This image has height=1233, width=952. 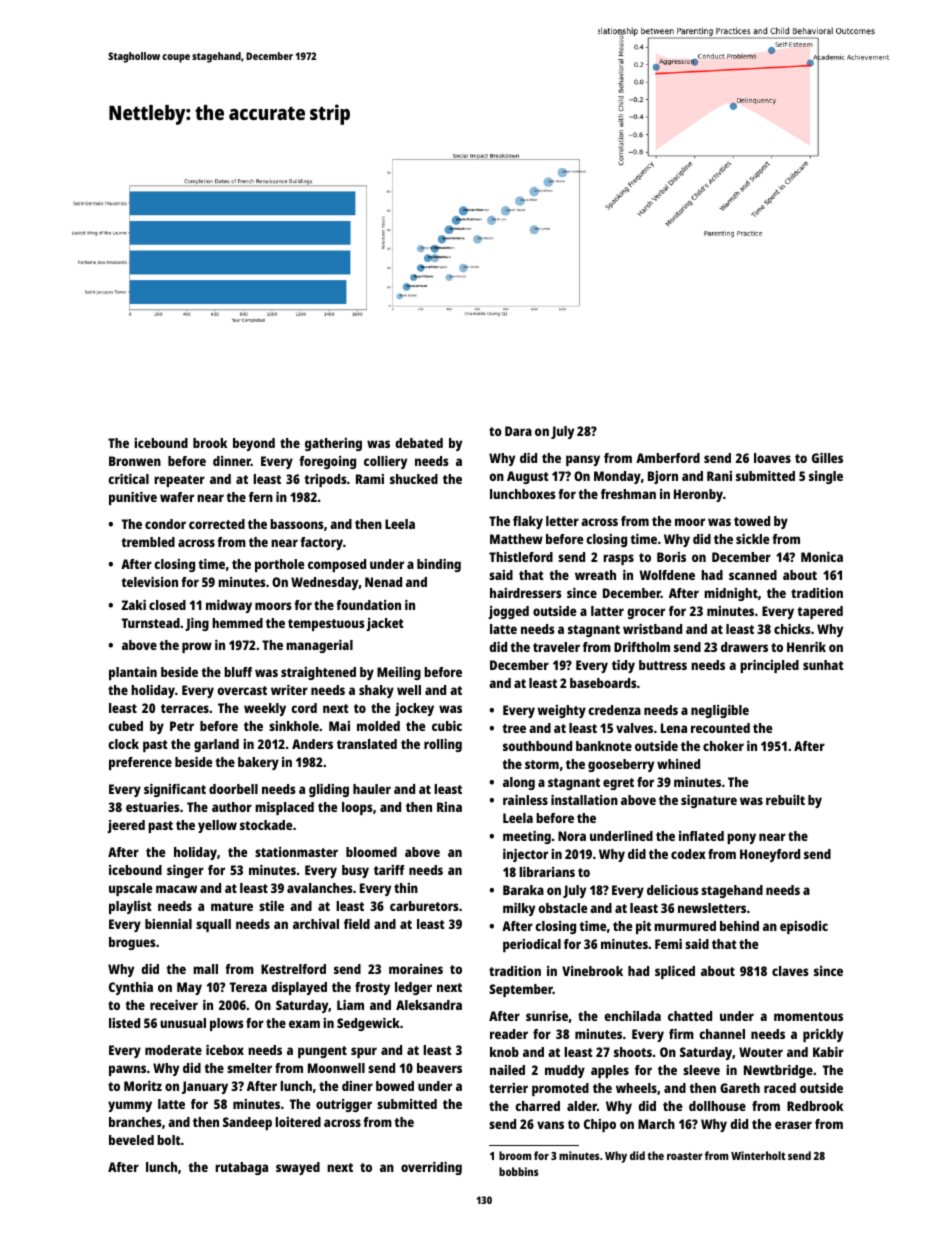 I want to click on preference, so click(x=140, y=763).
